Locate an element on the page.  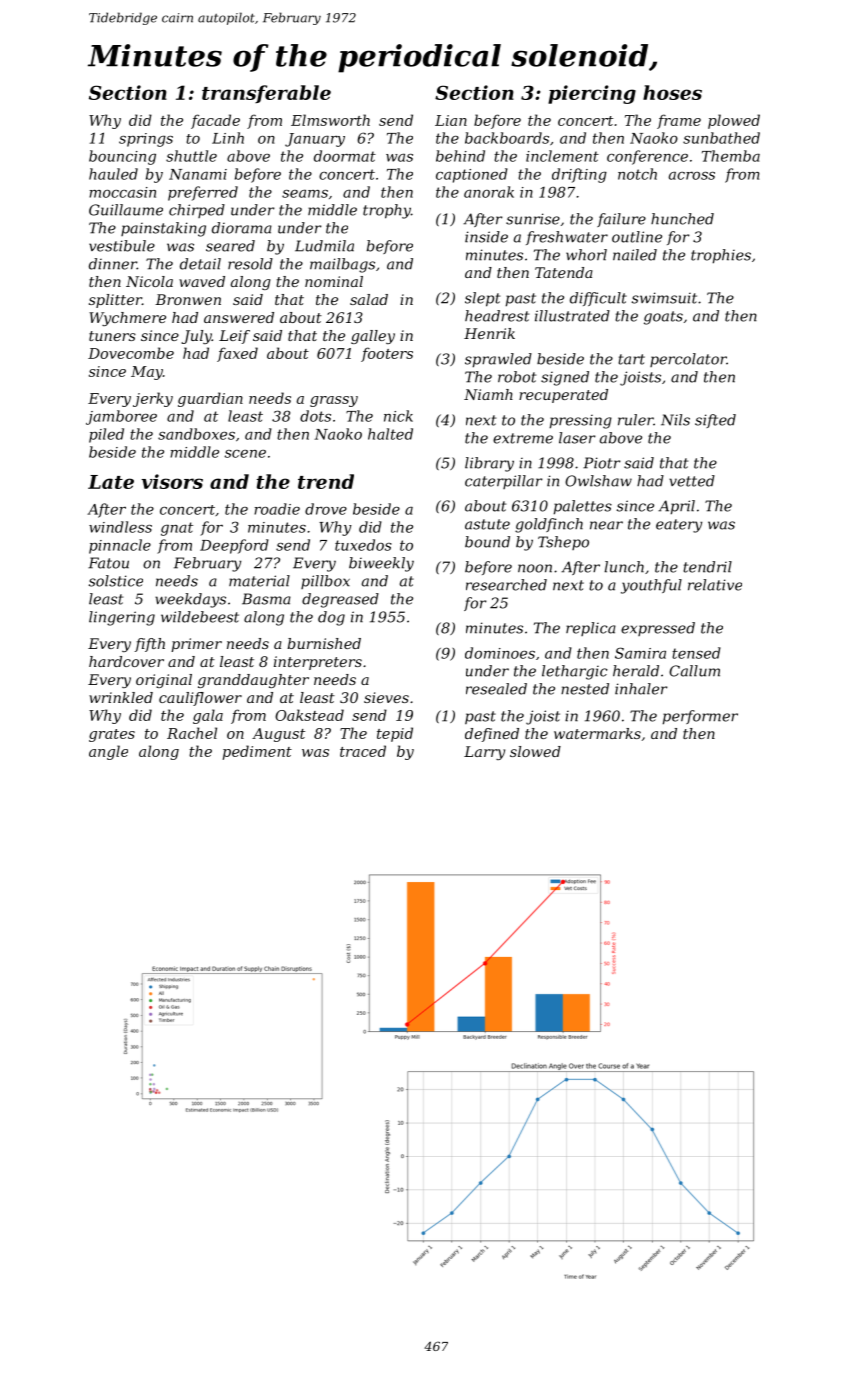
degreased is located at coordinates (340, 600).
